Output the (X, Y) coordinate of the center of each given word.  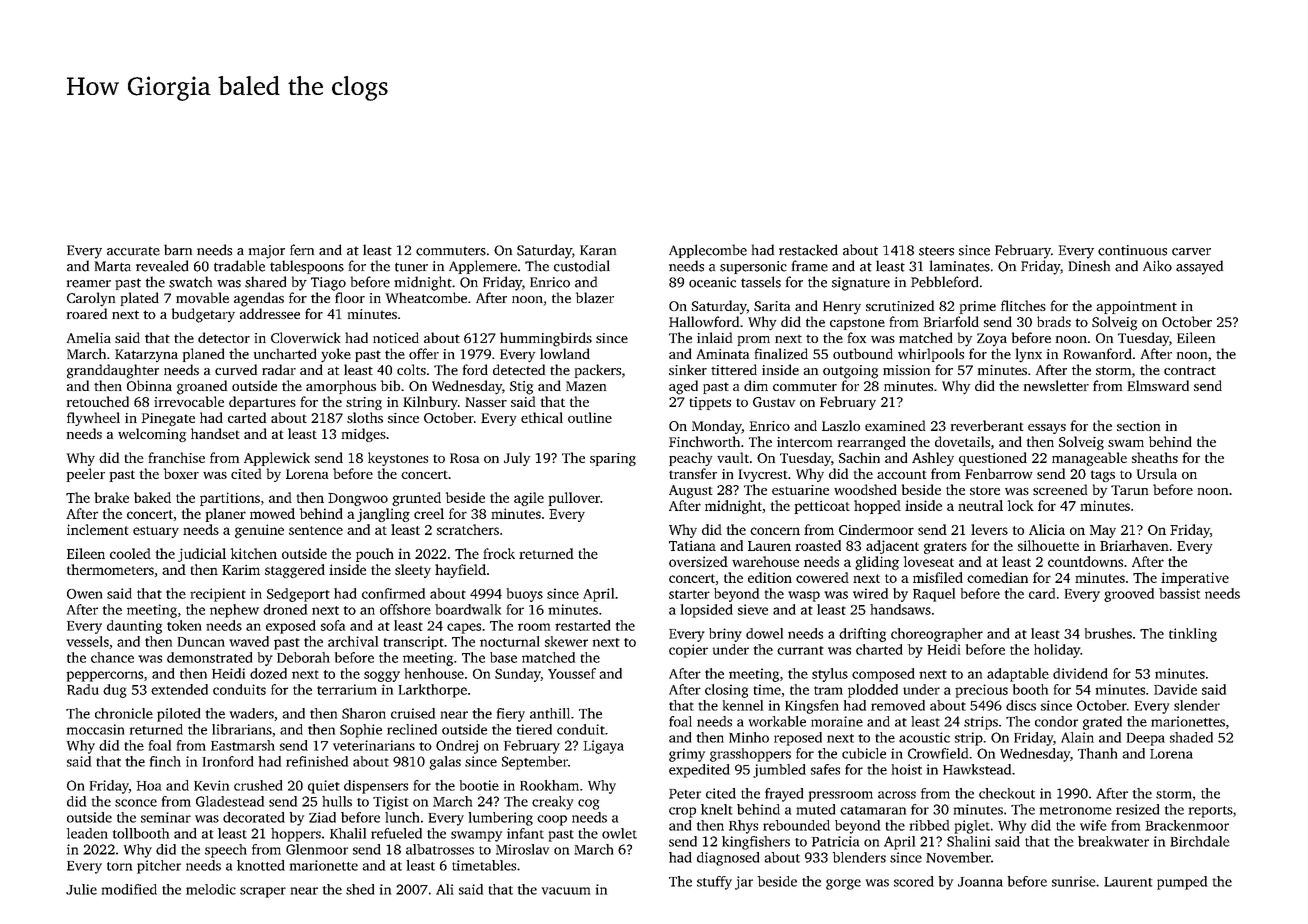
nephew (234, 611)
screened (1060, 489)
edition (770, 577)
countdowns (1085, 561)
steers (936, 251)
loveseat (929, 561)
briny (725, 635)
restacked (808, 250)
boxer (181, 473)
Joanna (980, 882)
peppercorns (105, 676)
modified (129, 889)
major (267, 252)
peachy (691, 459)
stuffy (714, 883)
